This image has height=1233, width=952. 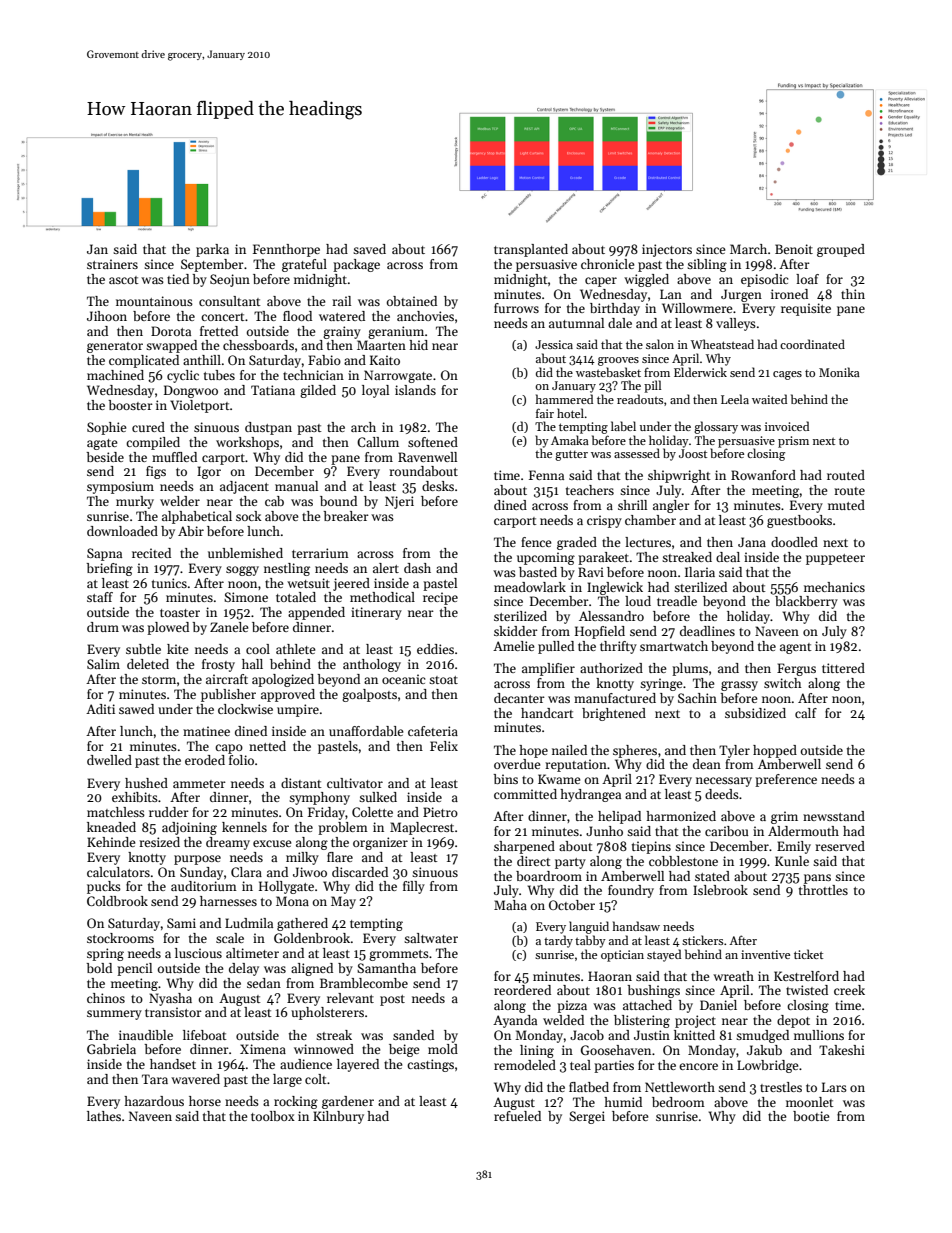 What do you see at coordinates (735, 399) in the image?
I see `Leela` at bounding box center [735, 399].
